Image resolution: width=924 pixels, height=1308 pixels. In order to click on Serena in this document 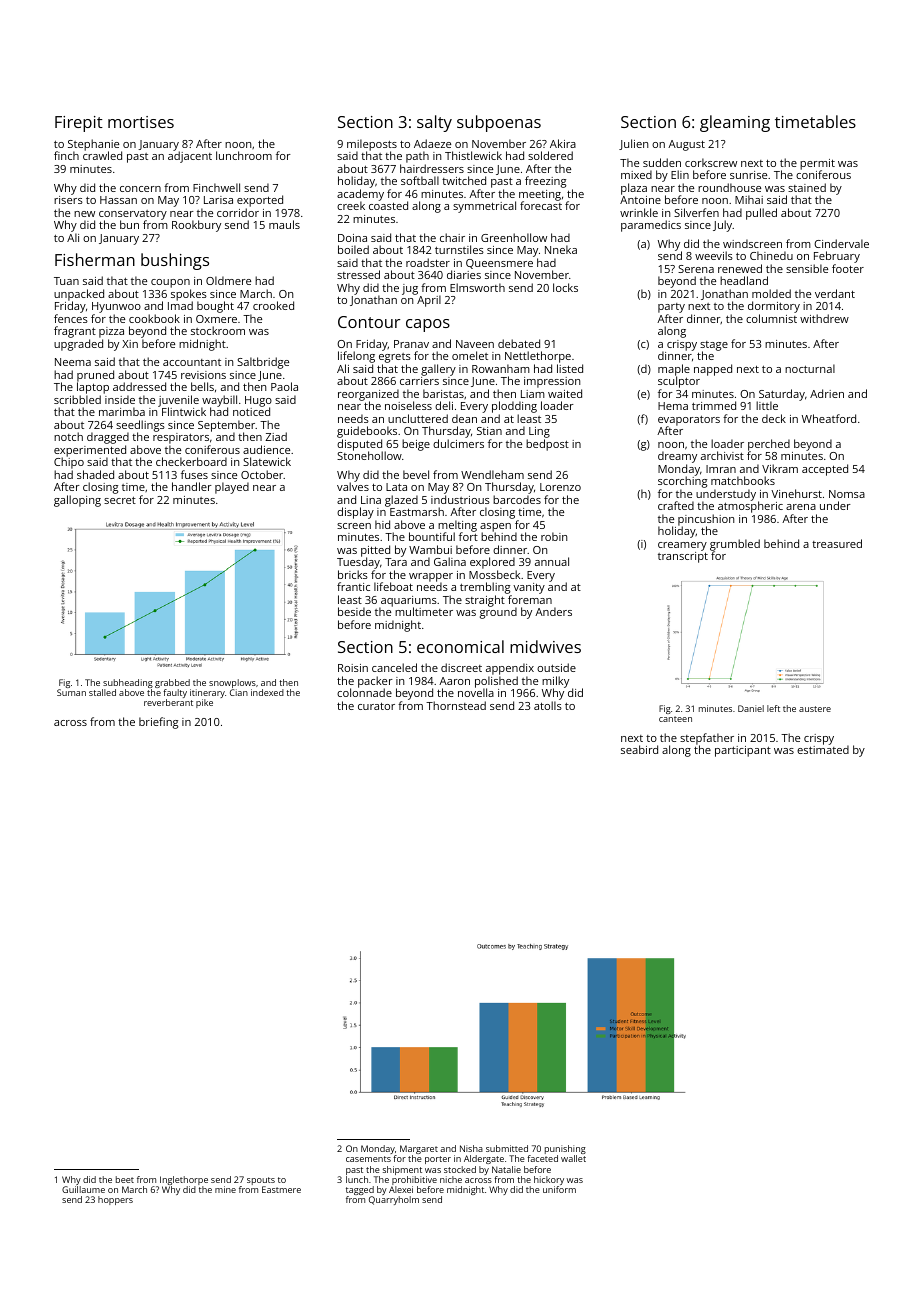, I will do `click(696, 269)`.
